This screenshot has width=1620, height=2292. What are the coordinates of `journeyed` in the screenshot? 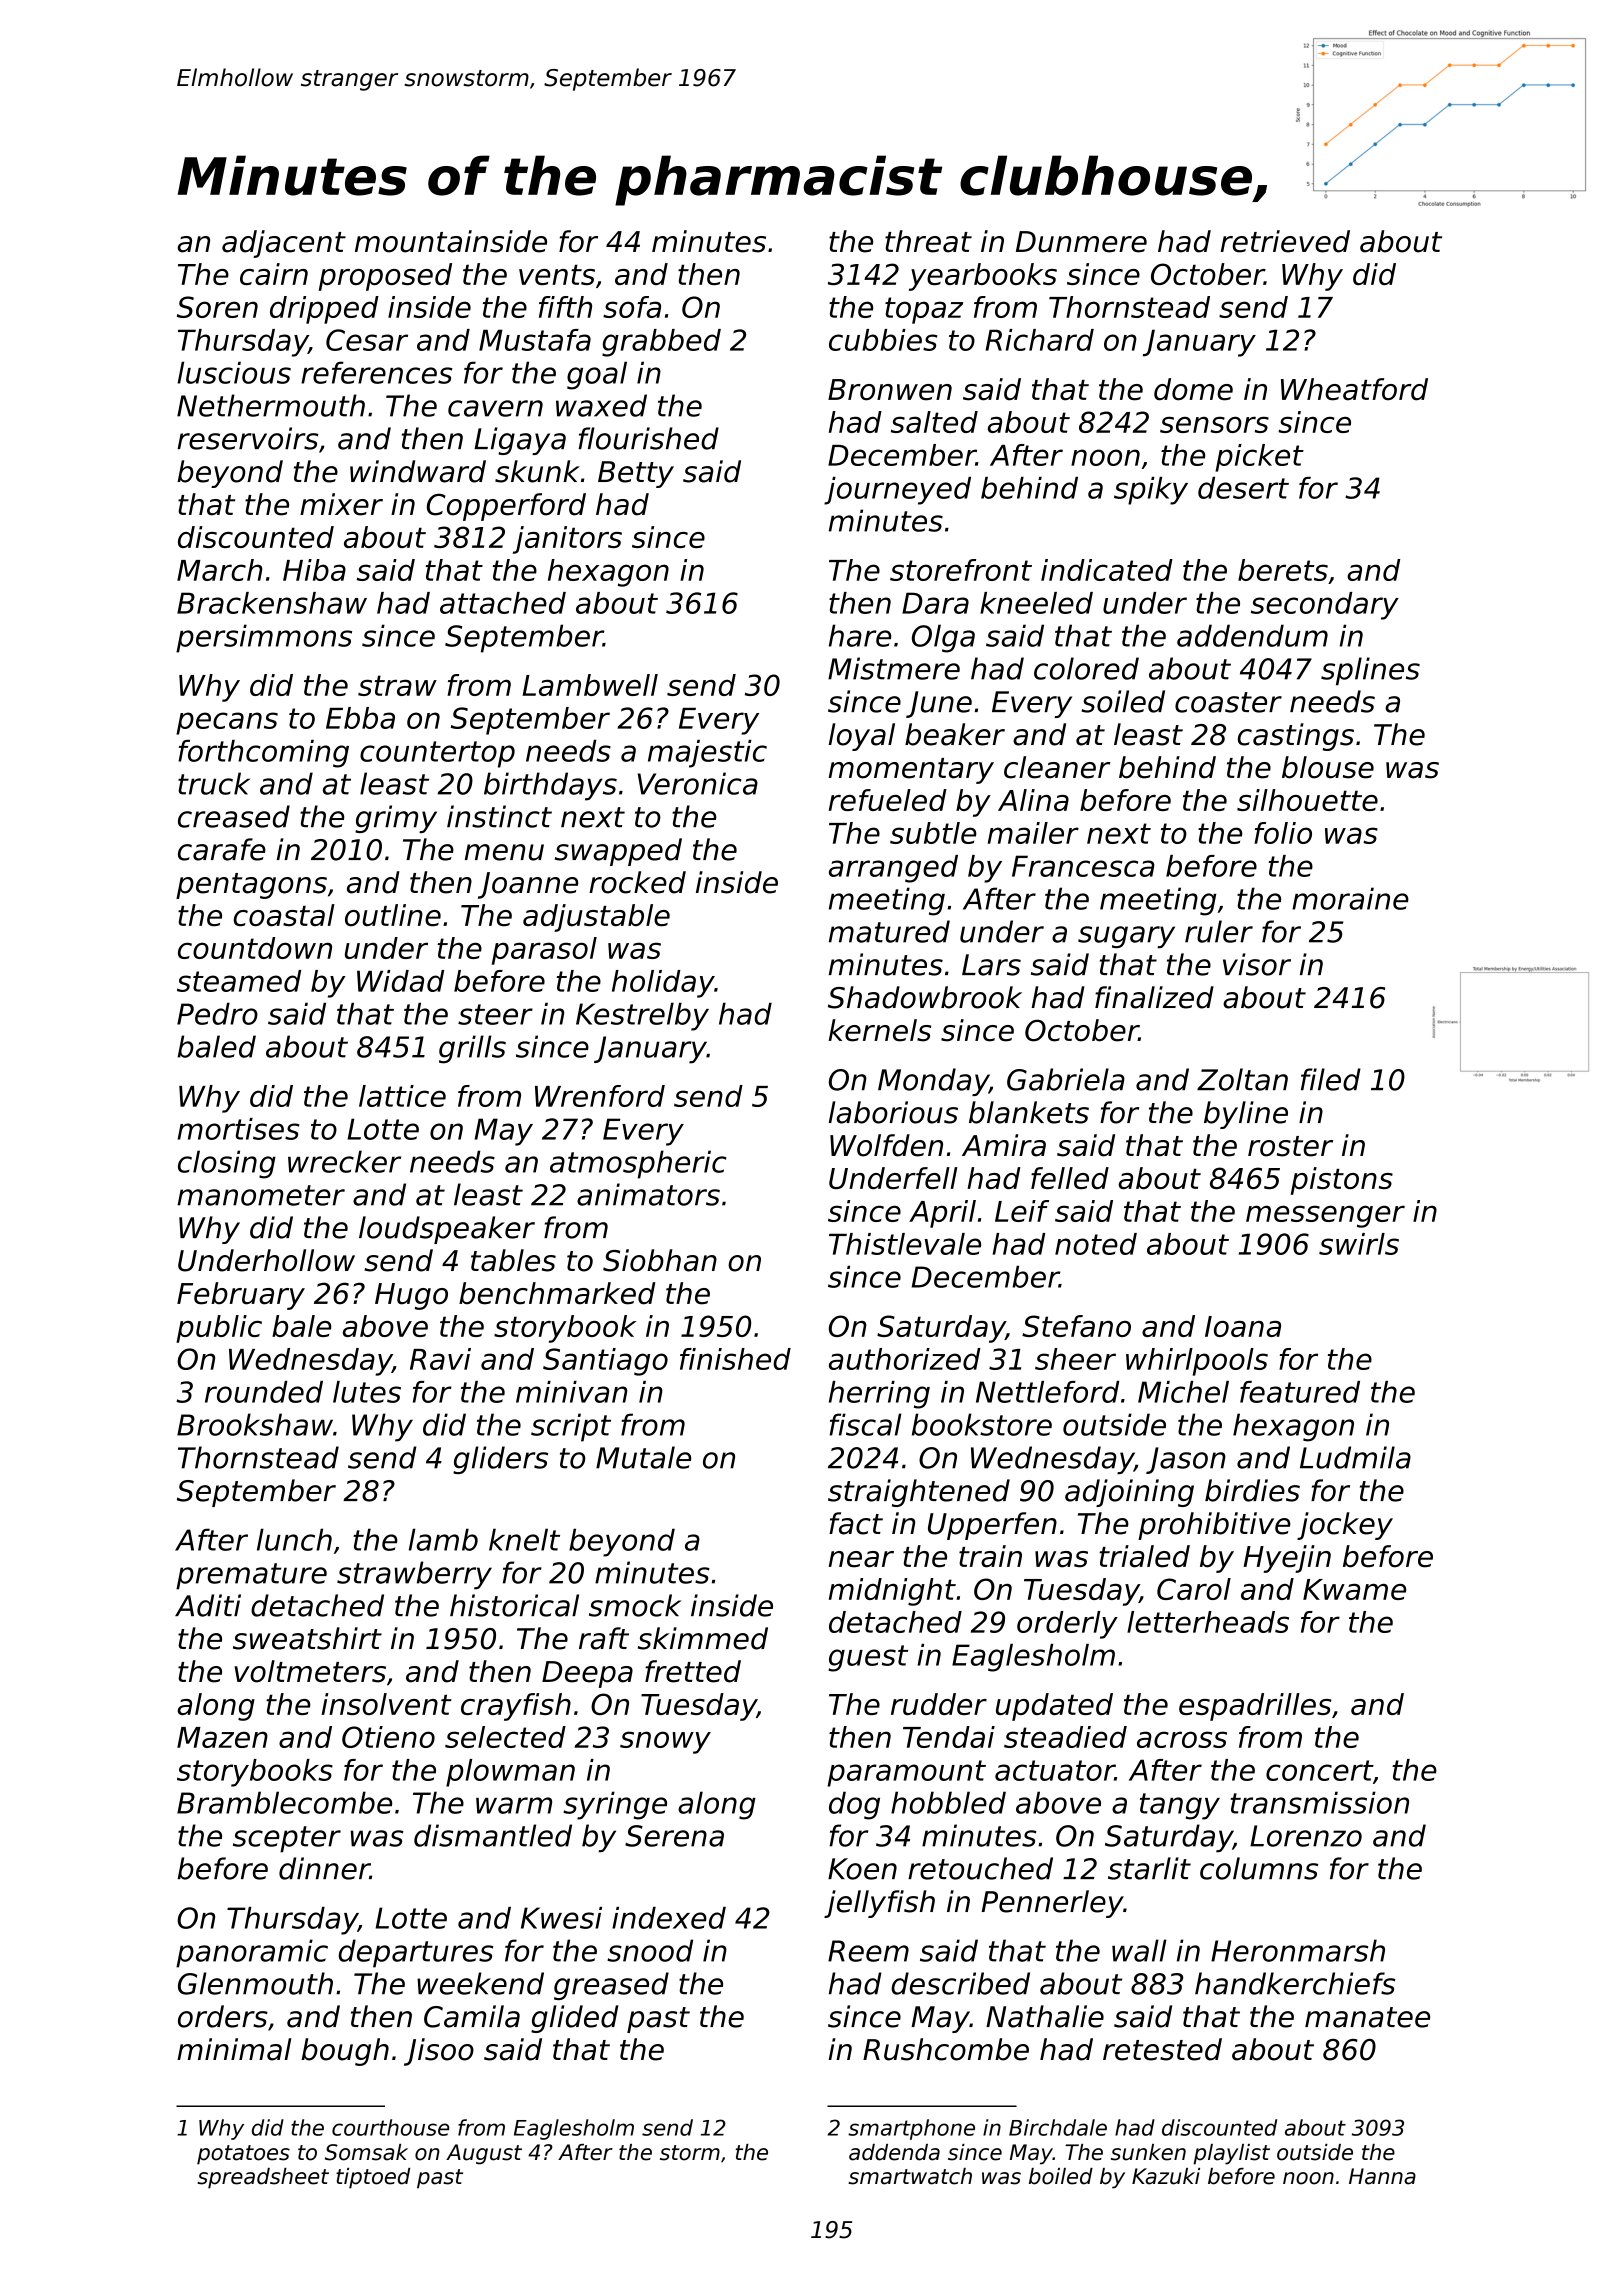 It's located at (897, 491).
